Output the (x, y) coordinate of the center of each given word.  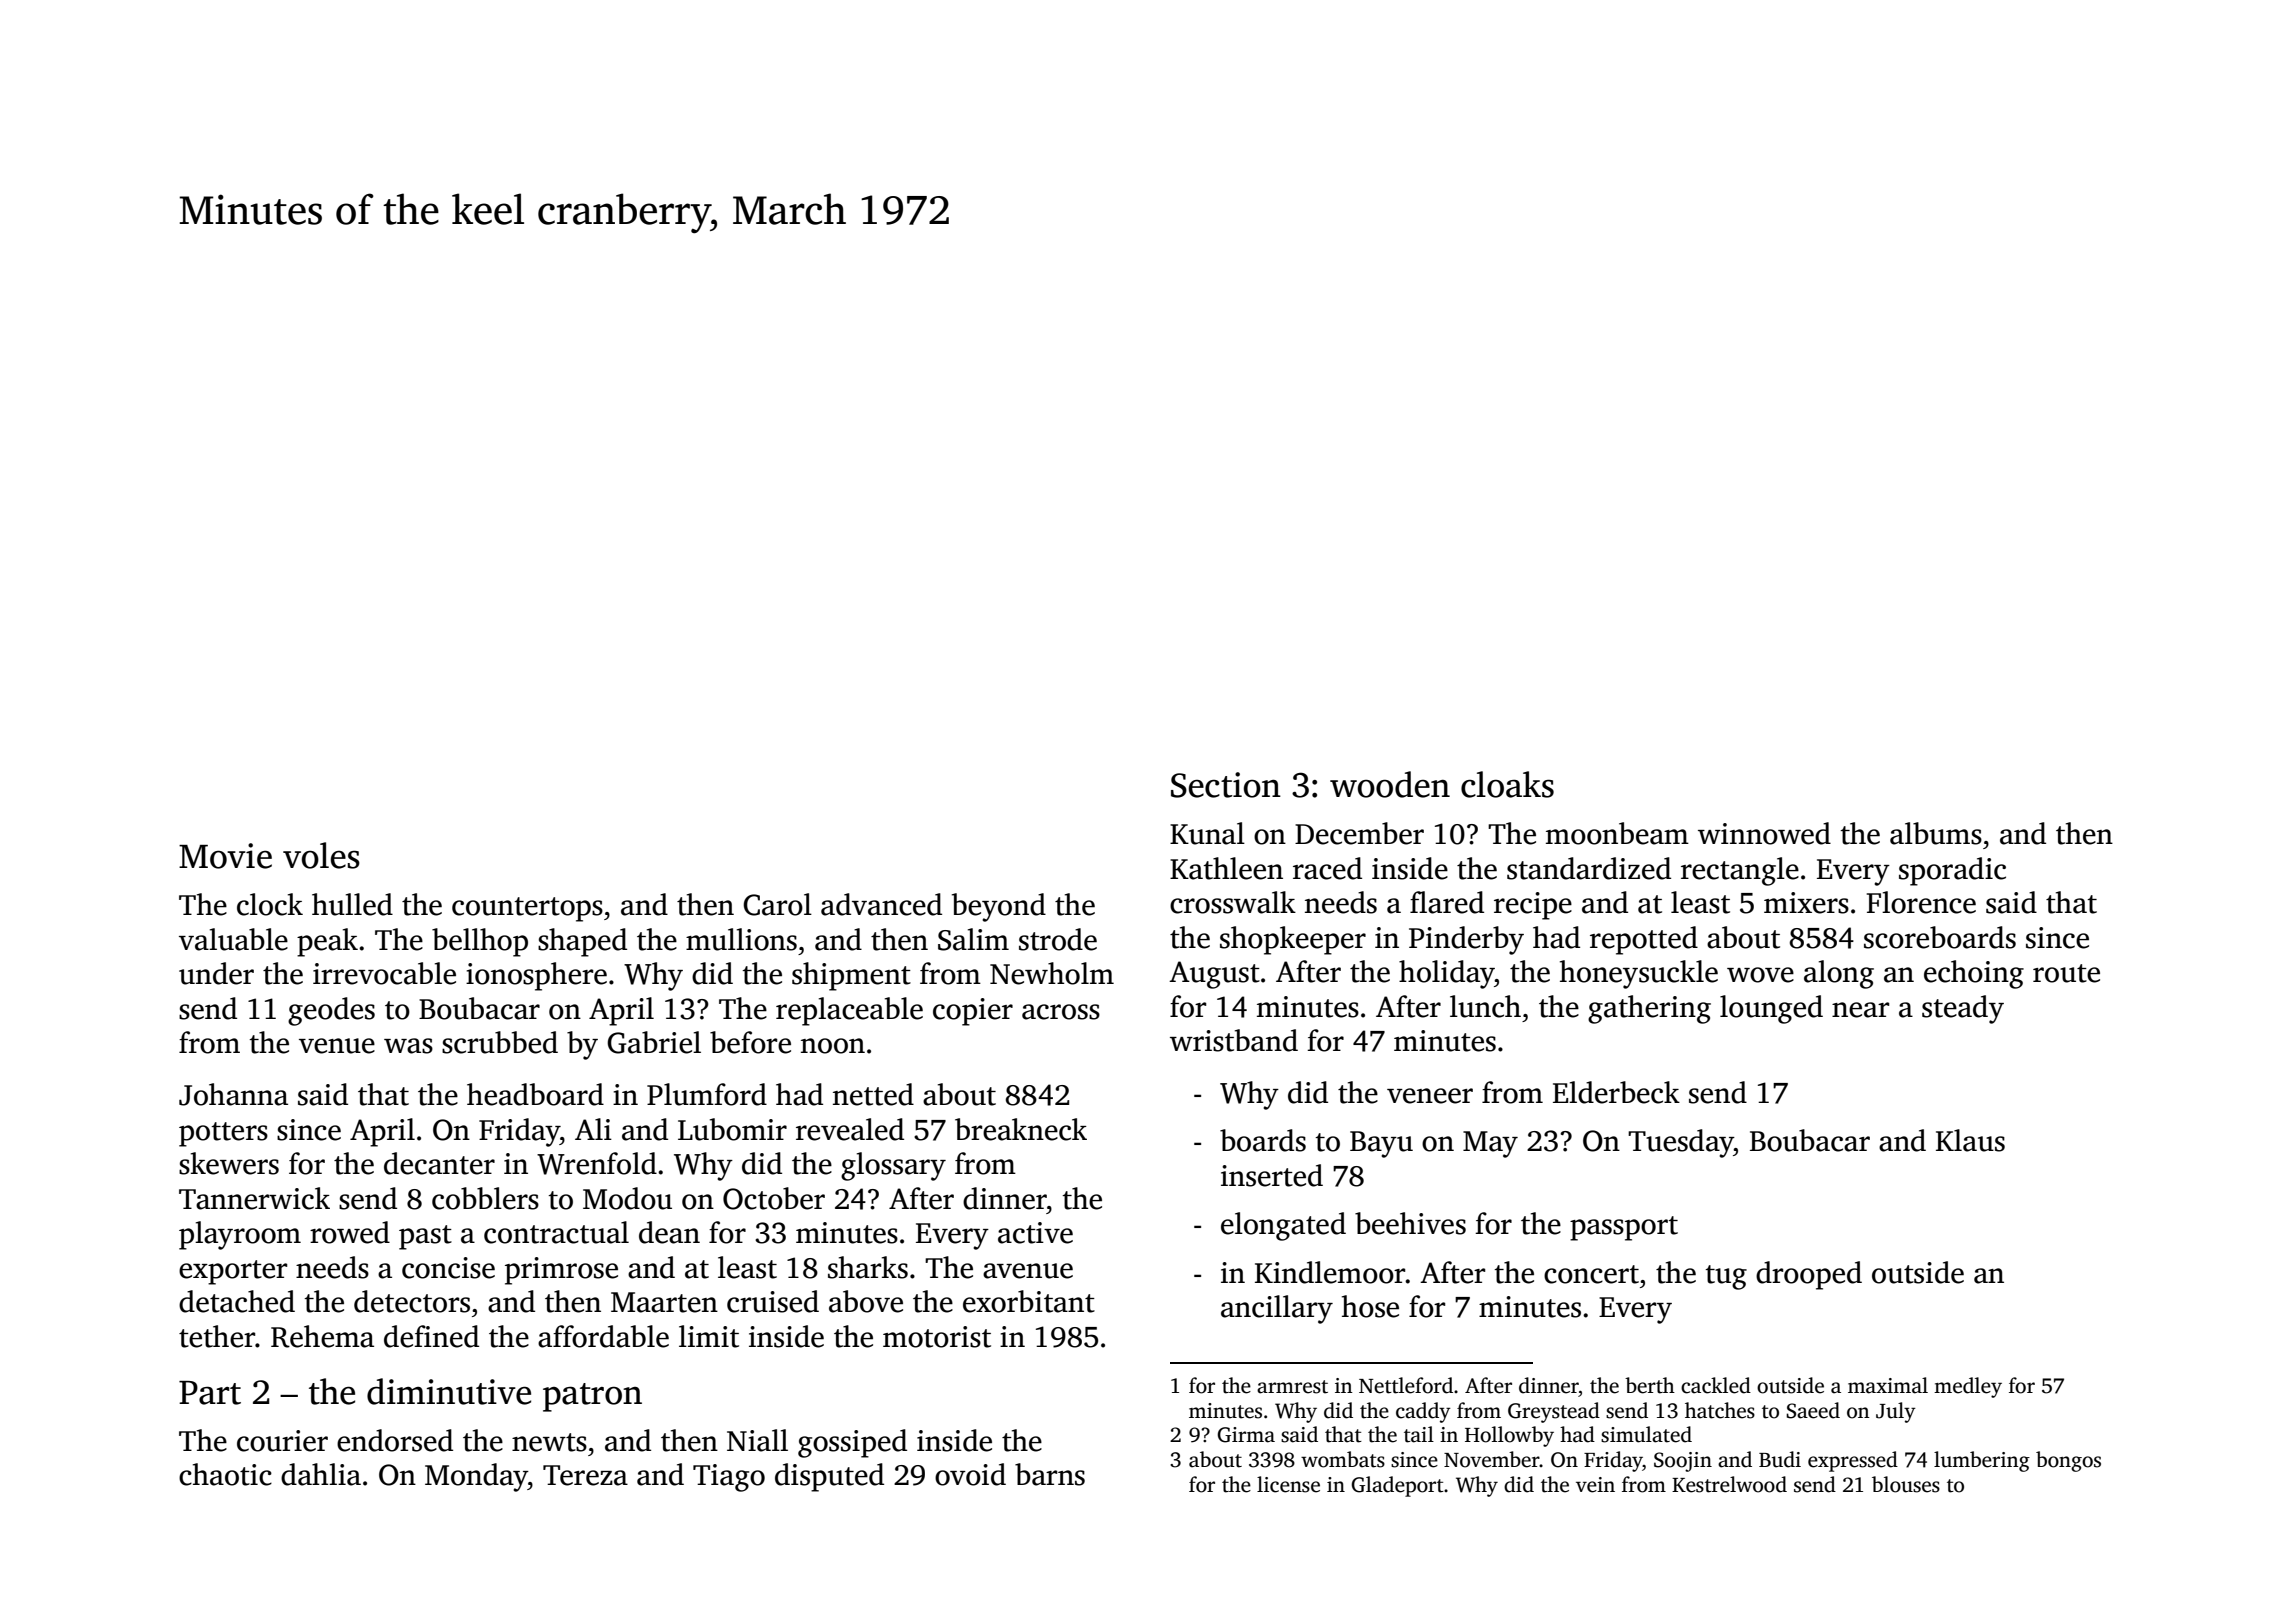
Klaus (1970, 1140)
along (1839, 974)
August (1214, 975)
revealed (850, 1129)
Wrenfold (597, 1163)
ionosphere (536, 976)
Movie (225, 856)
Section (1226, 785)
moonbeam (1617, 833)
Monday (476, 1477)
